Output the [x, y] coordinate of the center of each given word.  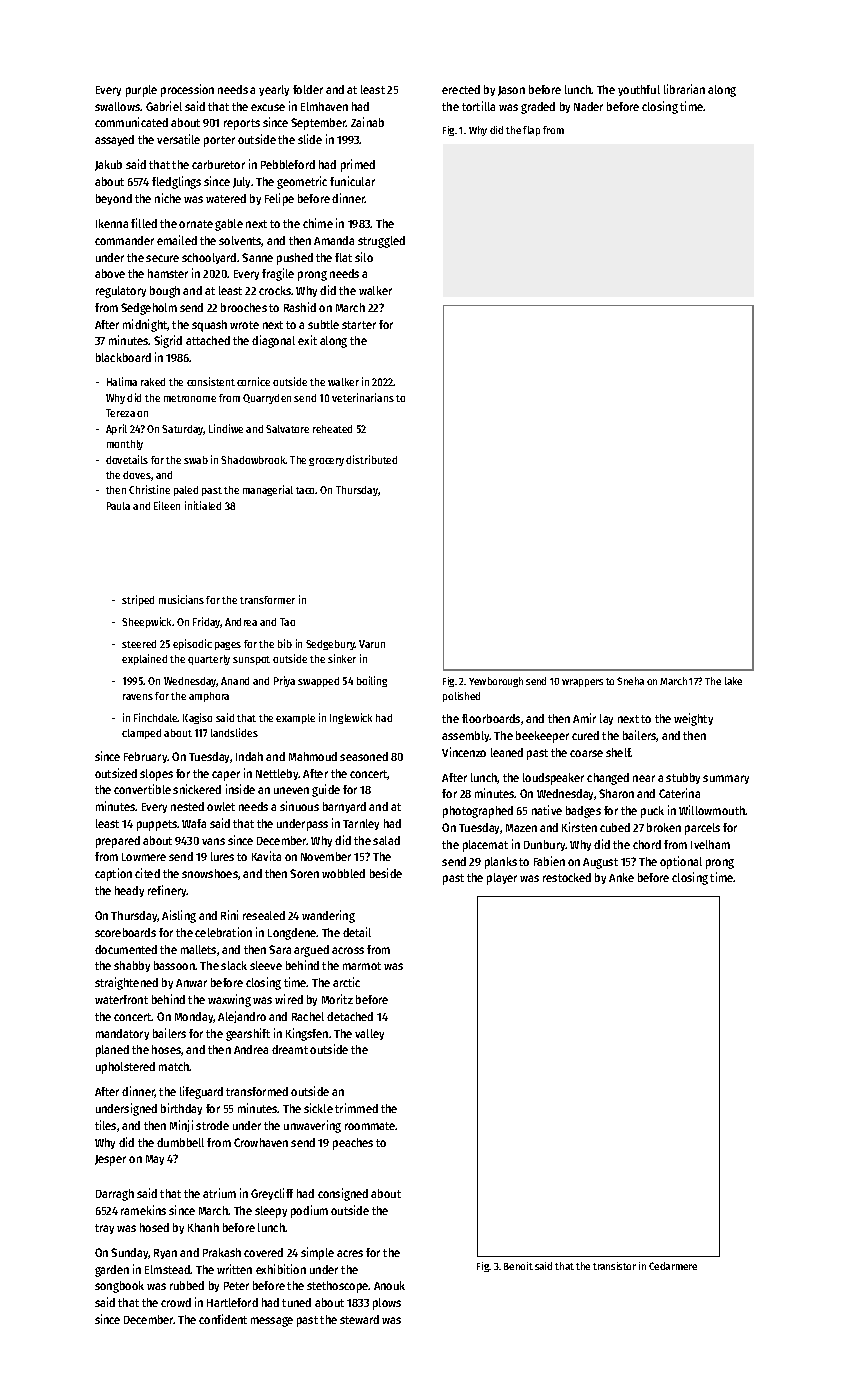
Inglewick [351, 718]
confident [223, 1319]
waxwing [229, 1000]
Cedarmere [673, 1266]
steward [359, 1319]
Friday [207, 622]
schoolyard [209, 258]
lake [733, 681]
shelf [618, 752]
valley [369, 1034]
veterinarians [363, 397]
